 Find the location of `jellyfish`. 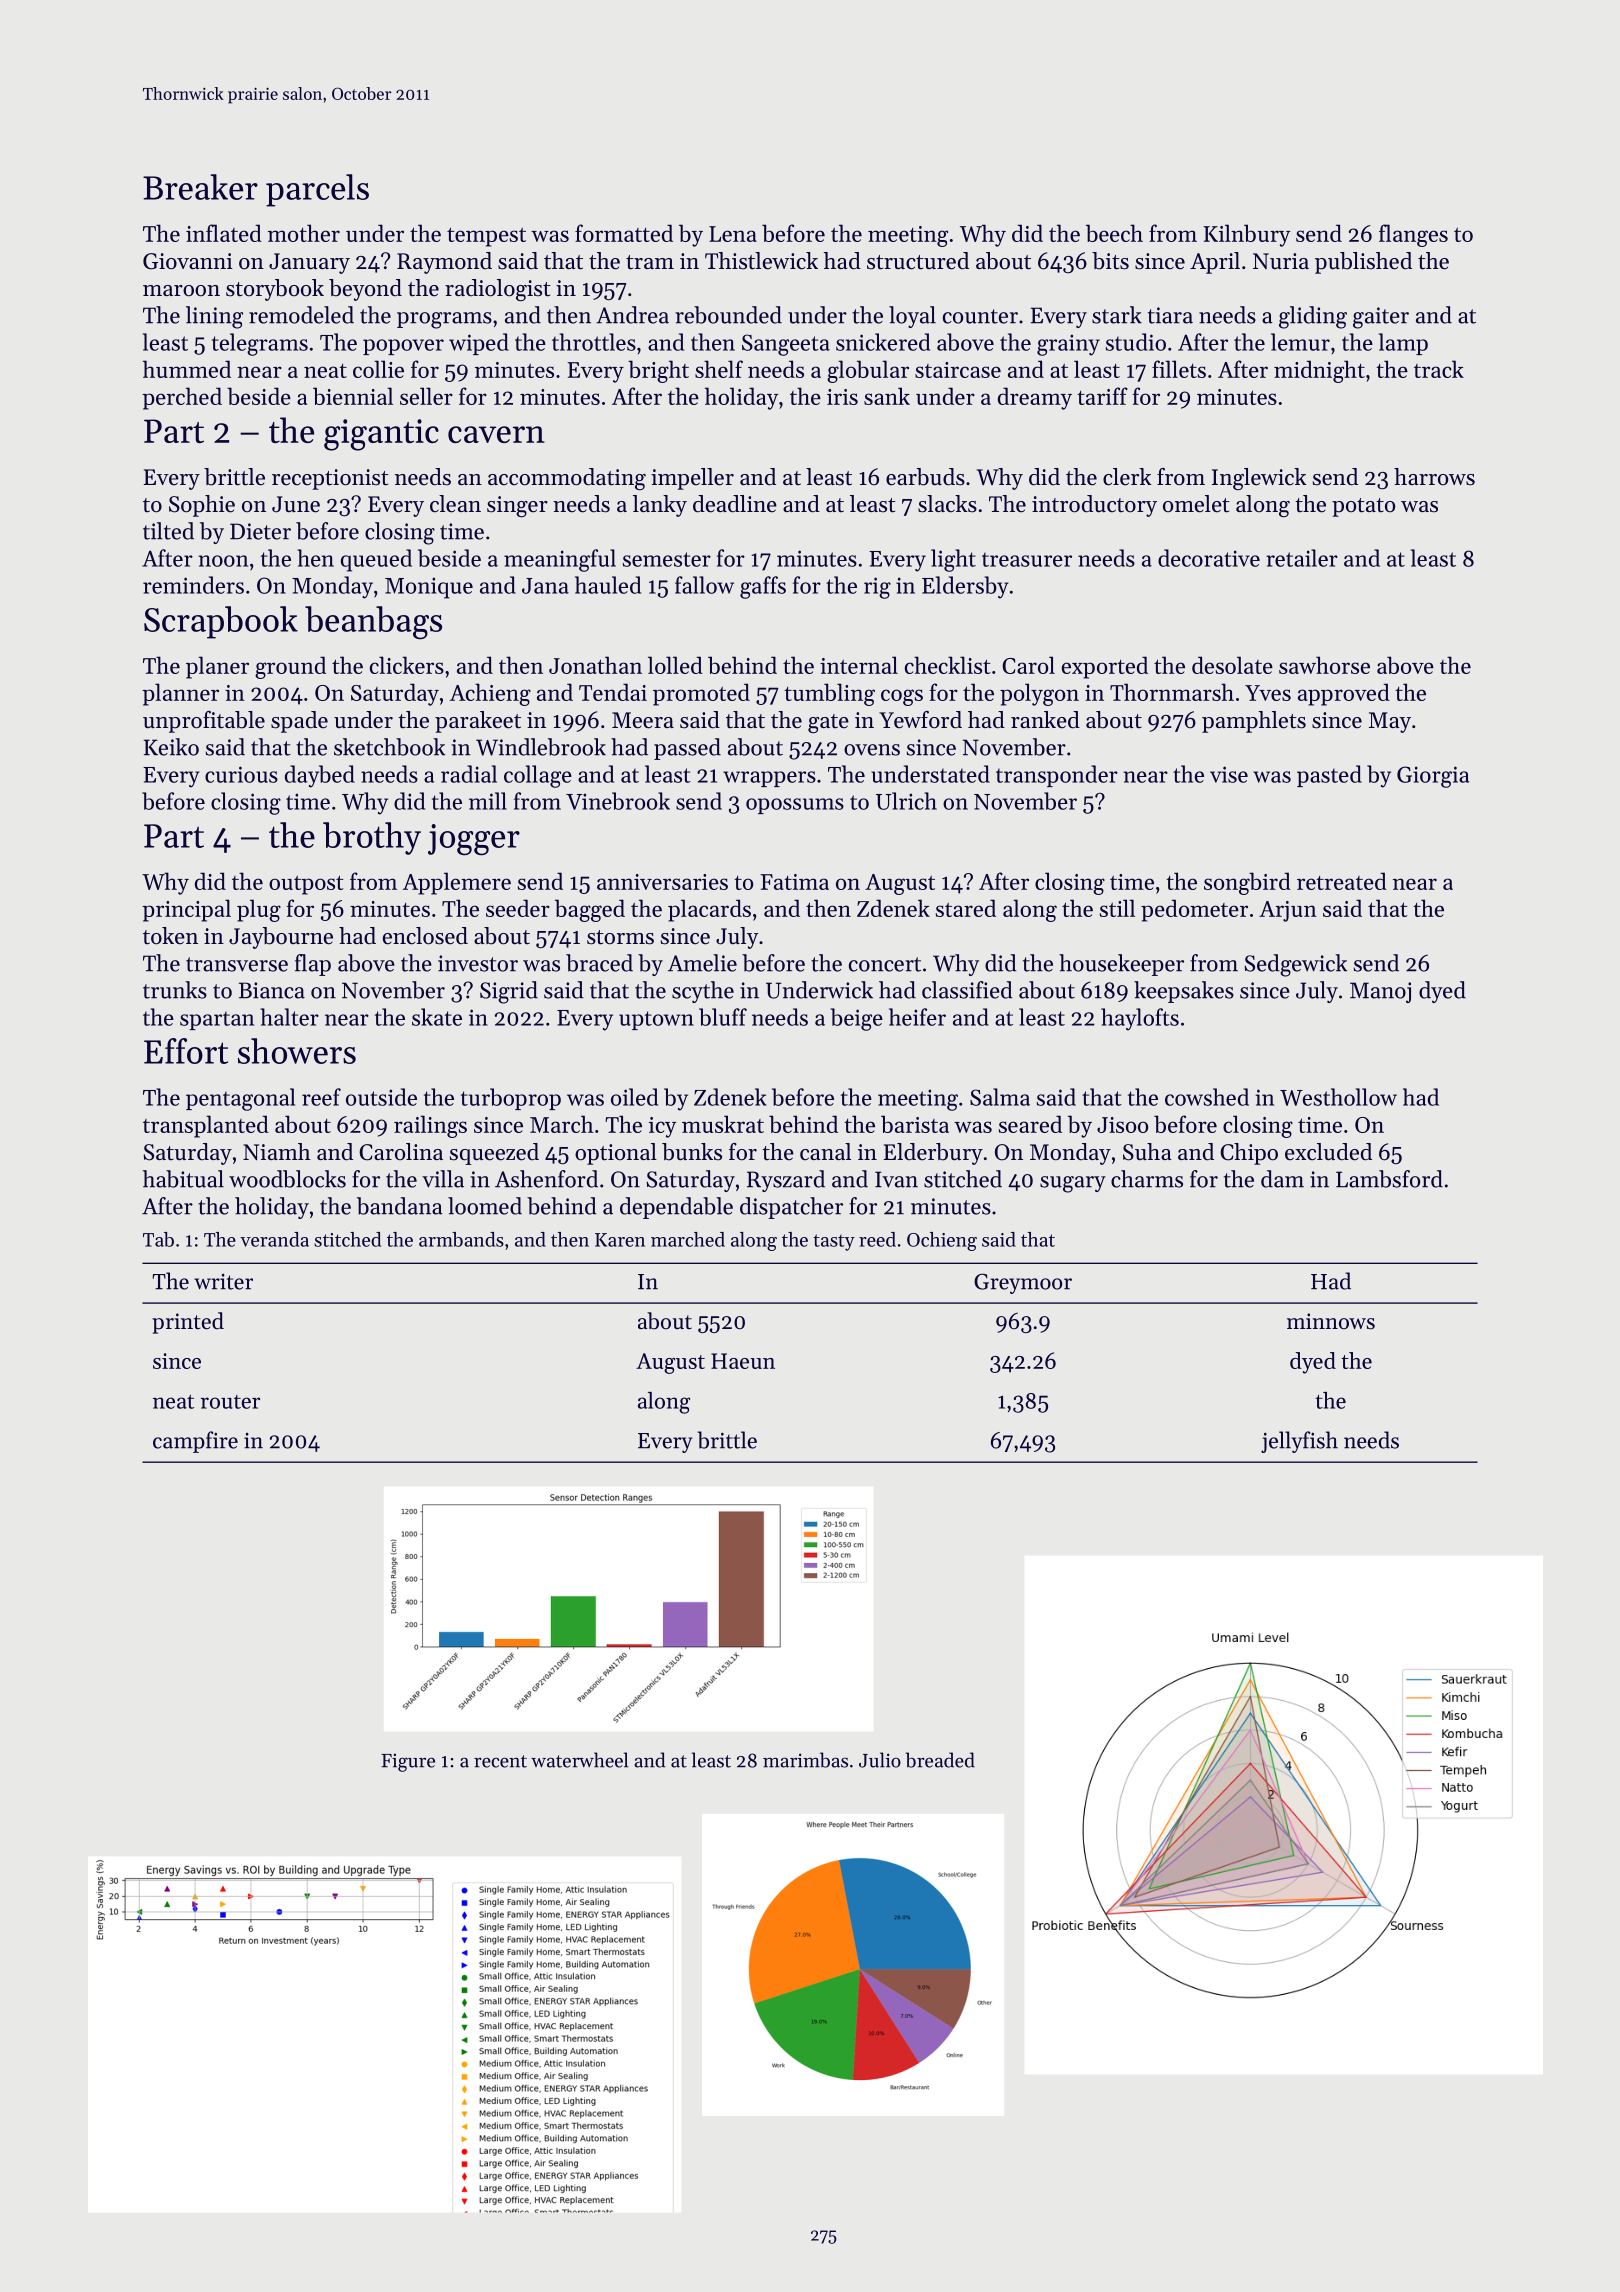

jellyfish is located at coordinates (1299, 1442).
